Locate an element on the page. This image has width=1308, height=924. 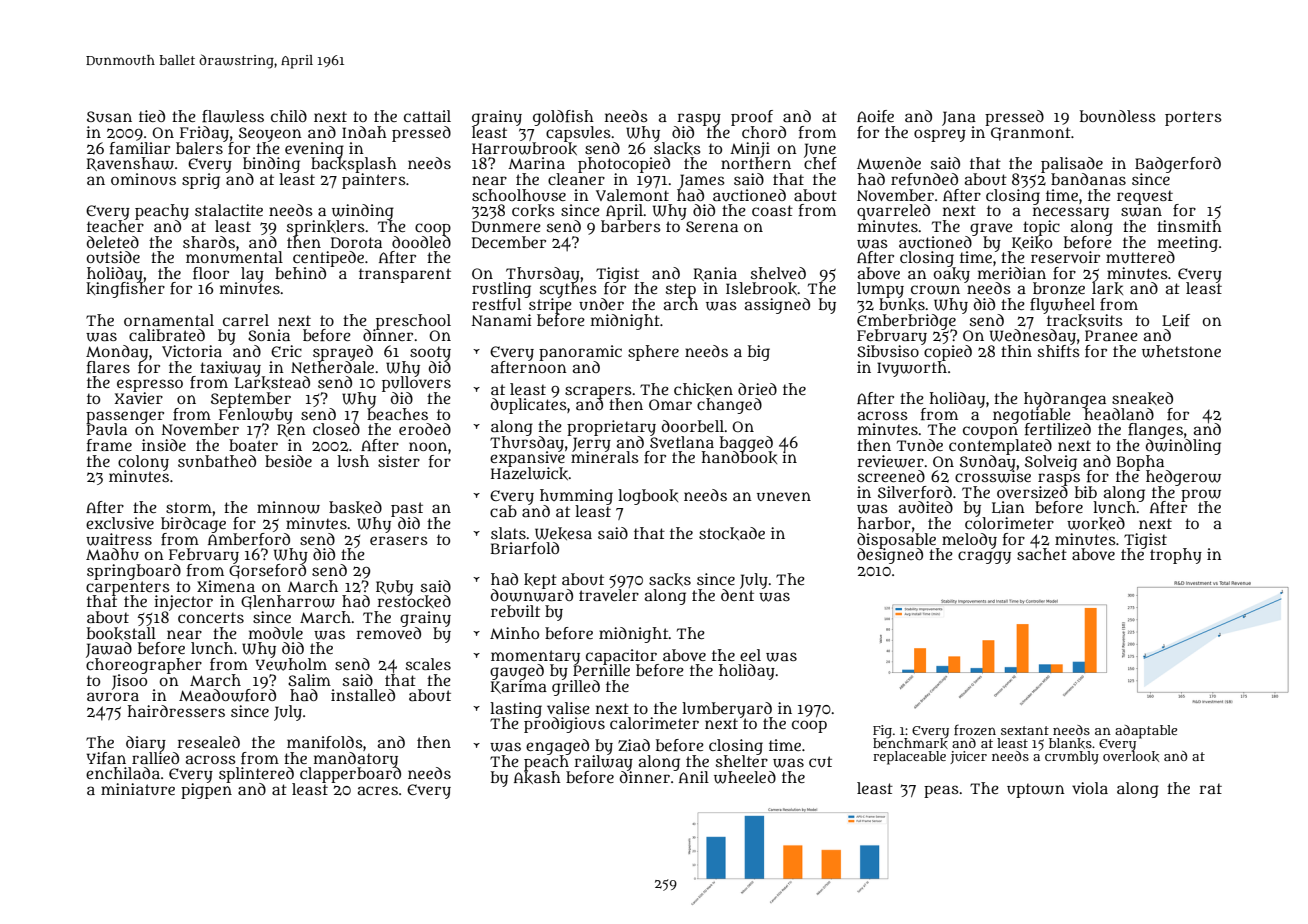
porters is located at coordinates (1193, 118).
